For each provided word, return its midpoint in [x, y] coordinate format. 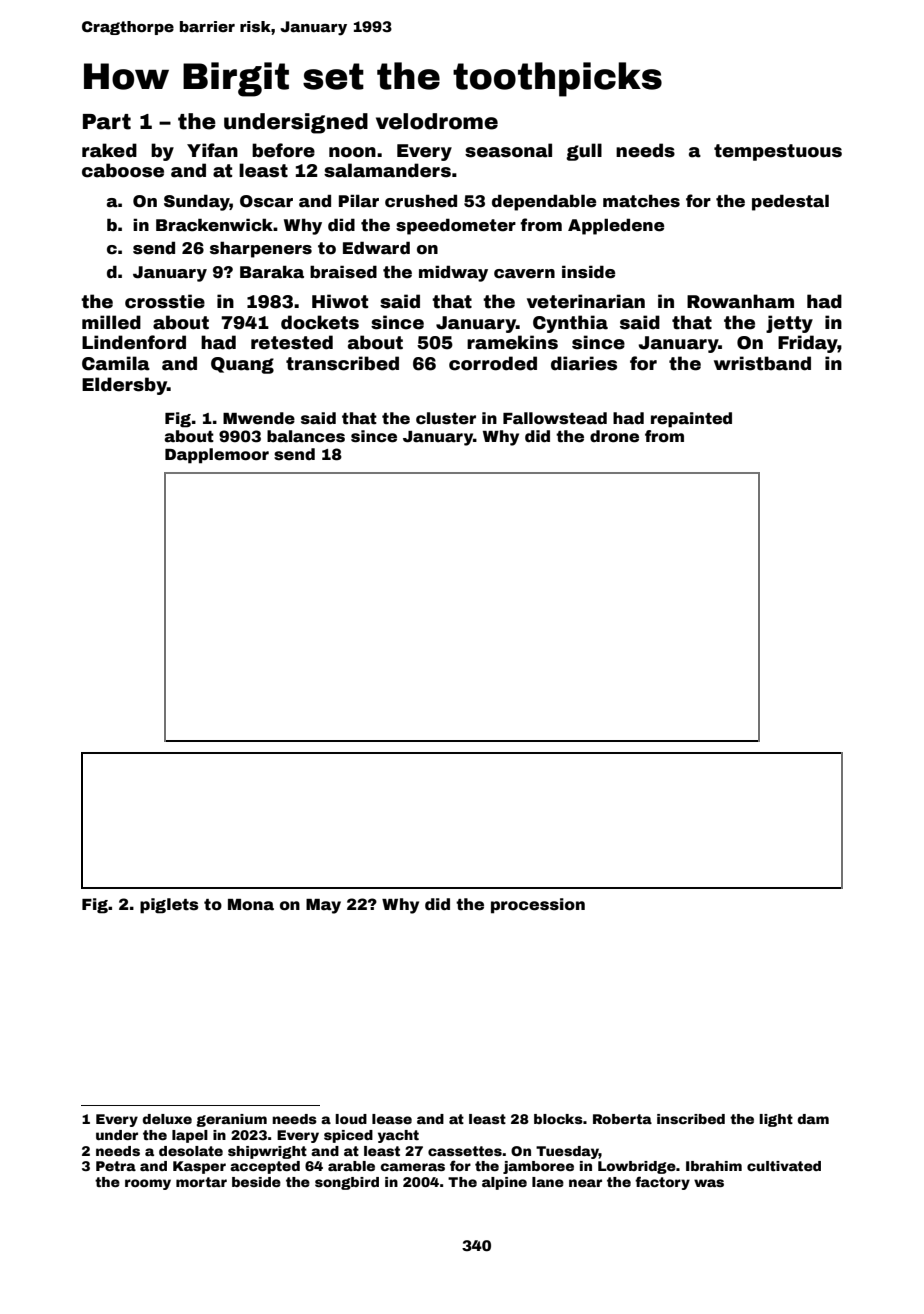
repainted [691, 420]
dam [813, 1119]
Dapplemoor [217, 456]
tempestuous [778, 152]
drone [614, 436]
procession [538, 906]
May [323, 906]
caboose [123, 170]
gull [584, 152]
